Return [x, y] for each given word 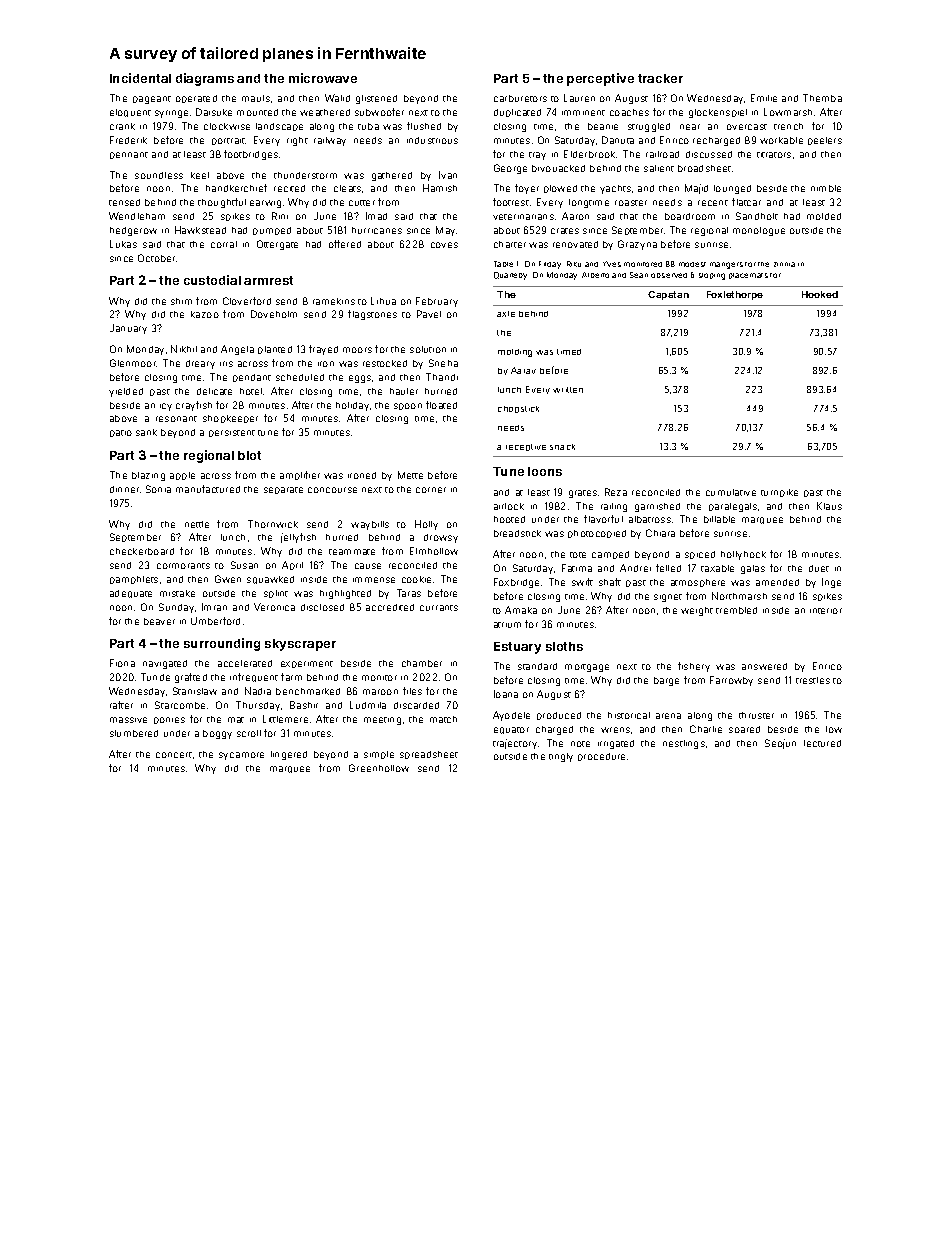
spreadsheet [429, 755]
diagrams [205, 79]
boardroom [690, 216]
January [128, 329]
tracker [660, 78]
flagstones [372, 315]
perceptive [600, 79]
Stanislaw [195, 691]
